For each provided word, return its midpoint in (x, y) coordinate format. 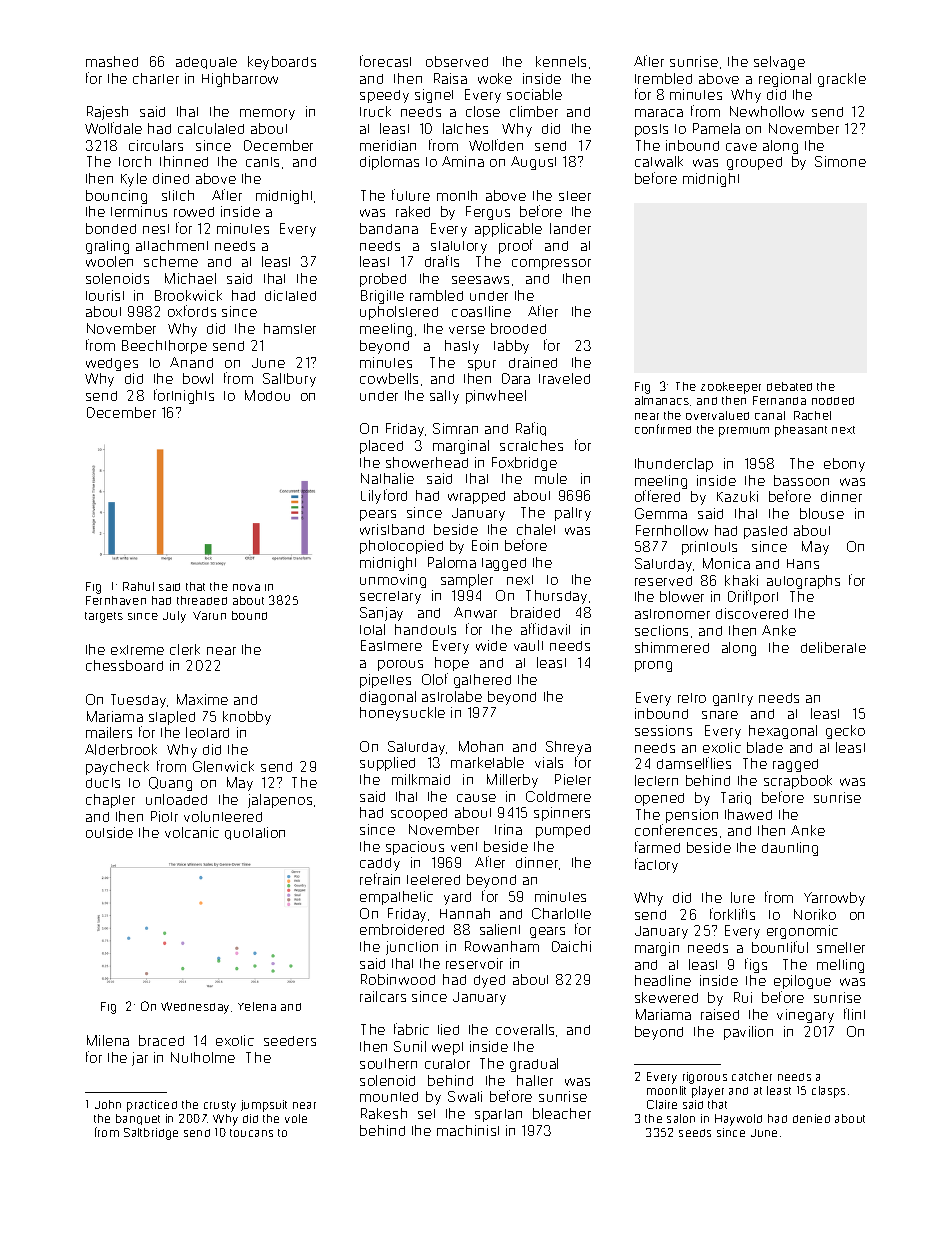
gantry (733, 699)
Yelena (257, 1006)
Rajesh (107, 113)
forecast (385, 61)
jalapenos (280, 801)
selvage (779, 63)
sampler (467, 581)
